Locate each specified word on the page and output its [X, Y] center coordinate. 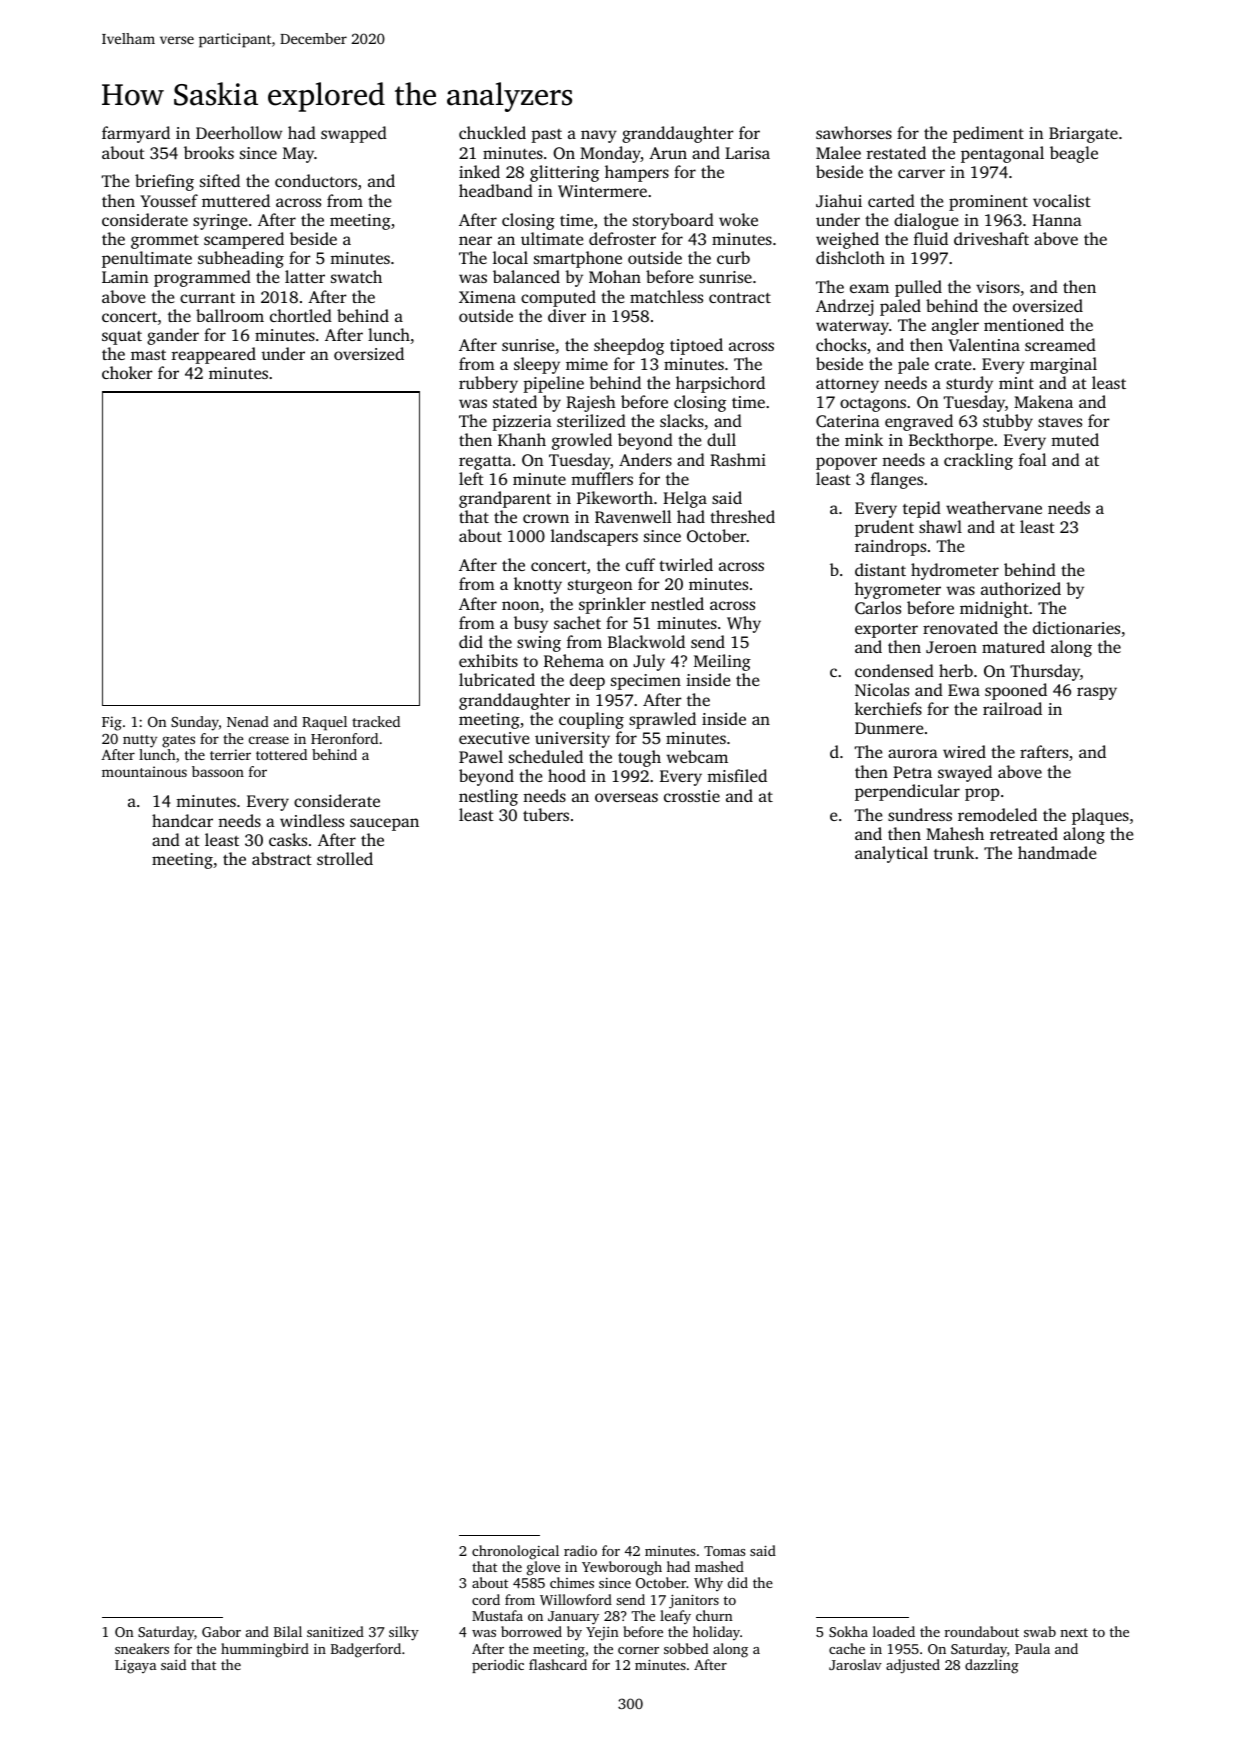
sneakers [142, 1648]
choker [127, 372]
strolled [345, 858]
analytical [891, 854]
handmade [1057, 852]
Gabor [221, 1631]
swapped [354, 134]
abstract [282, 858]
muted [1075, 439]
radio [580, 1550]
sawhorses [854, 132]
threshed [742, 516]
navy [599, 136]
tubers [546, 814]
